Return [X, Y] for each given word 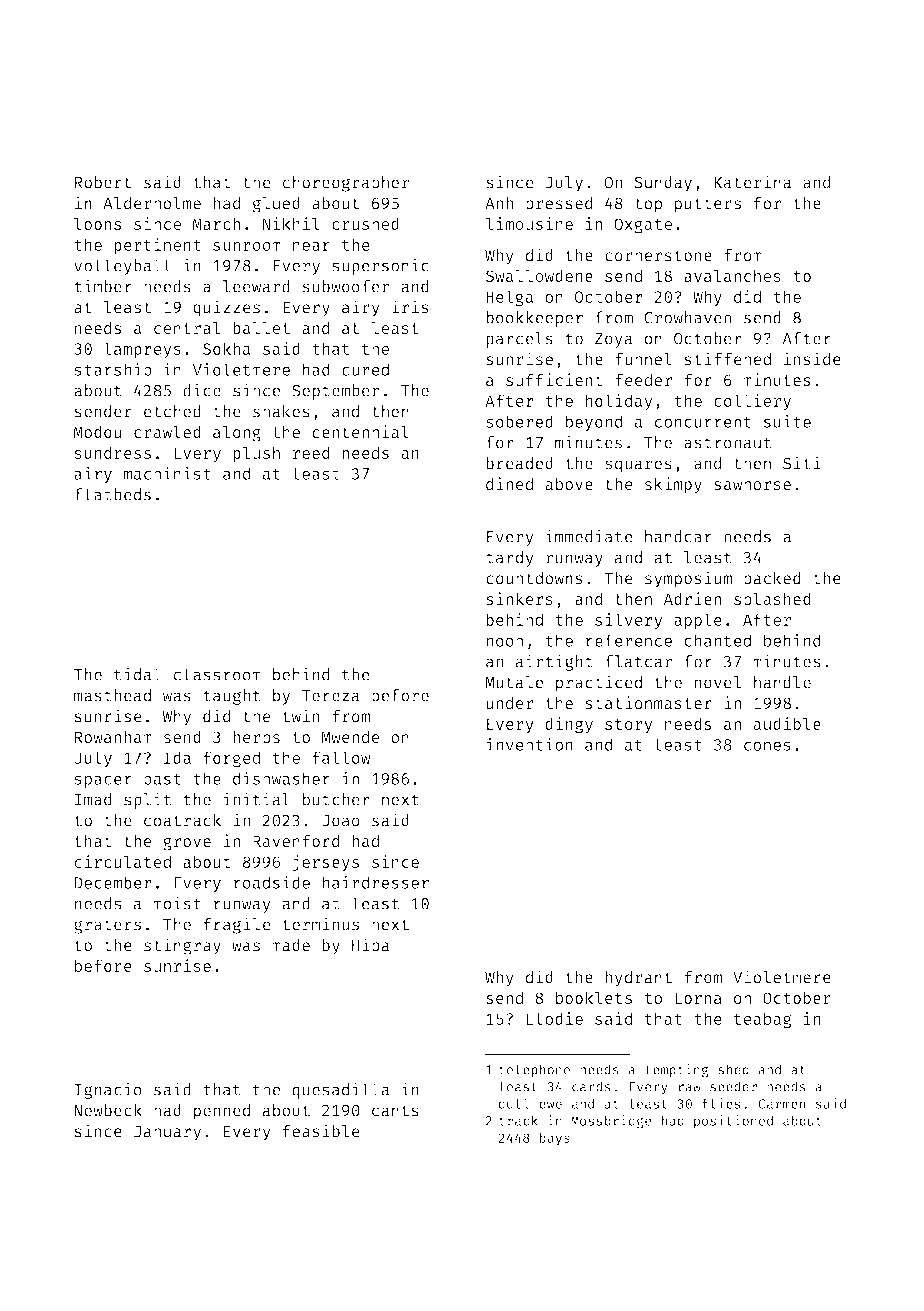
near [311, 246]
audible [787, 723]
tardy [510, 559]
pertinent [157, 246]
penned [222, 1112]
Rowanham [113, 736]
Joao [341, 821]
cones [767, 746]
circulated [122, 861]
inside [812, 359]
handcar [678, 536]
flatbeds [113, 494]
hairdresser [375, 882]
